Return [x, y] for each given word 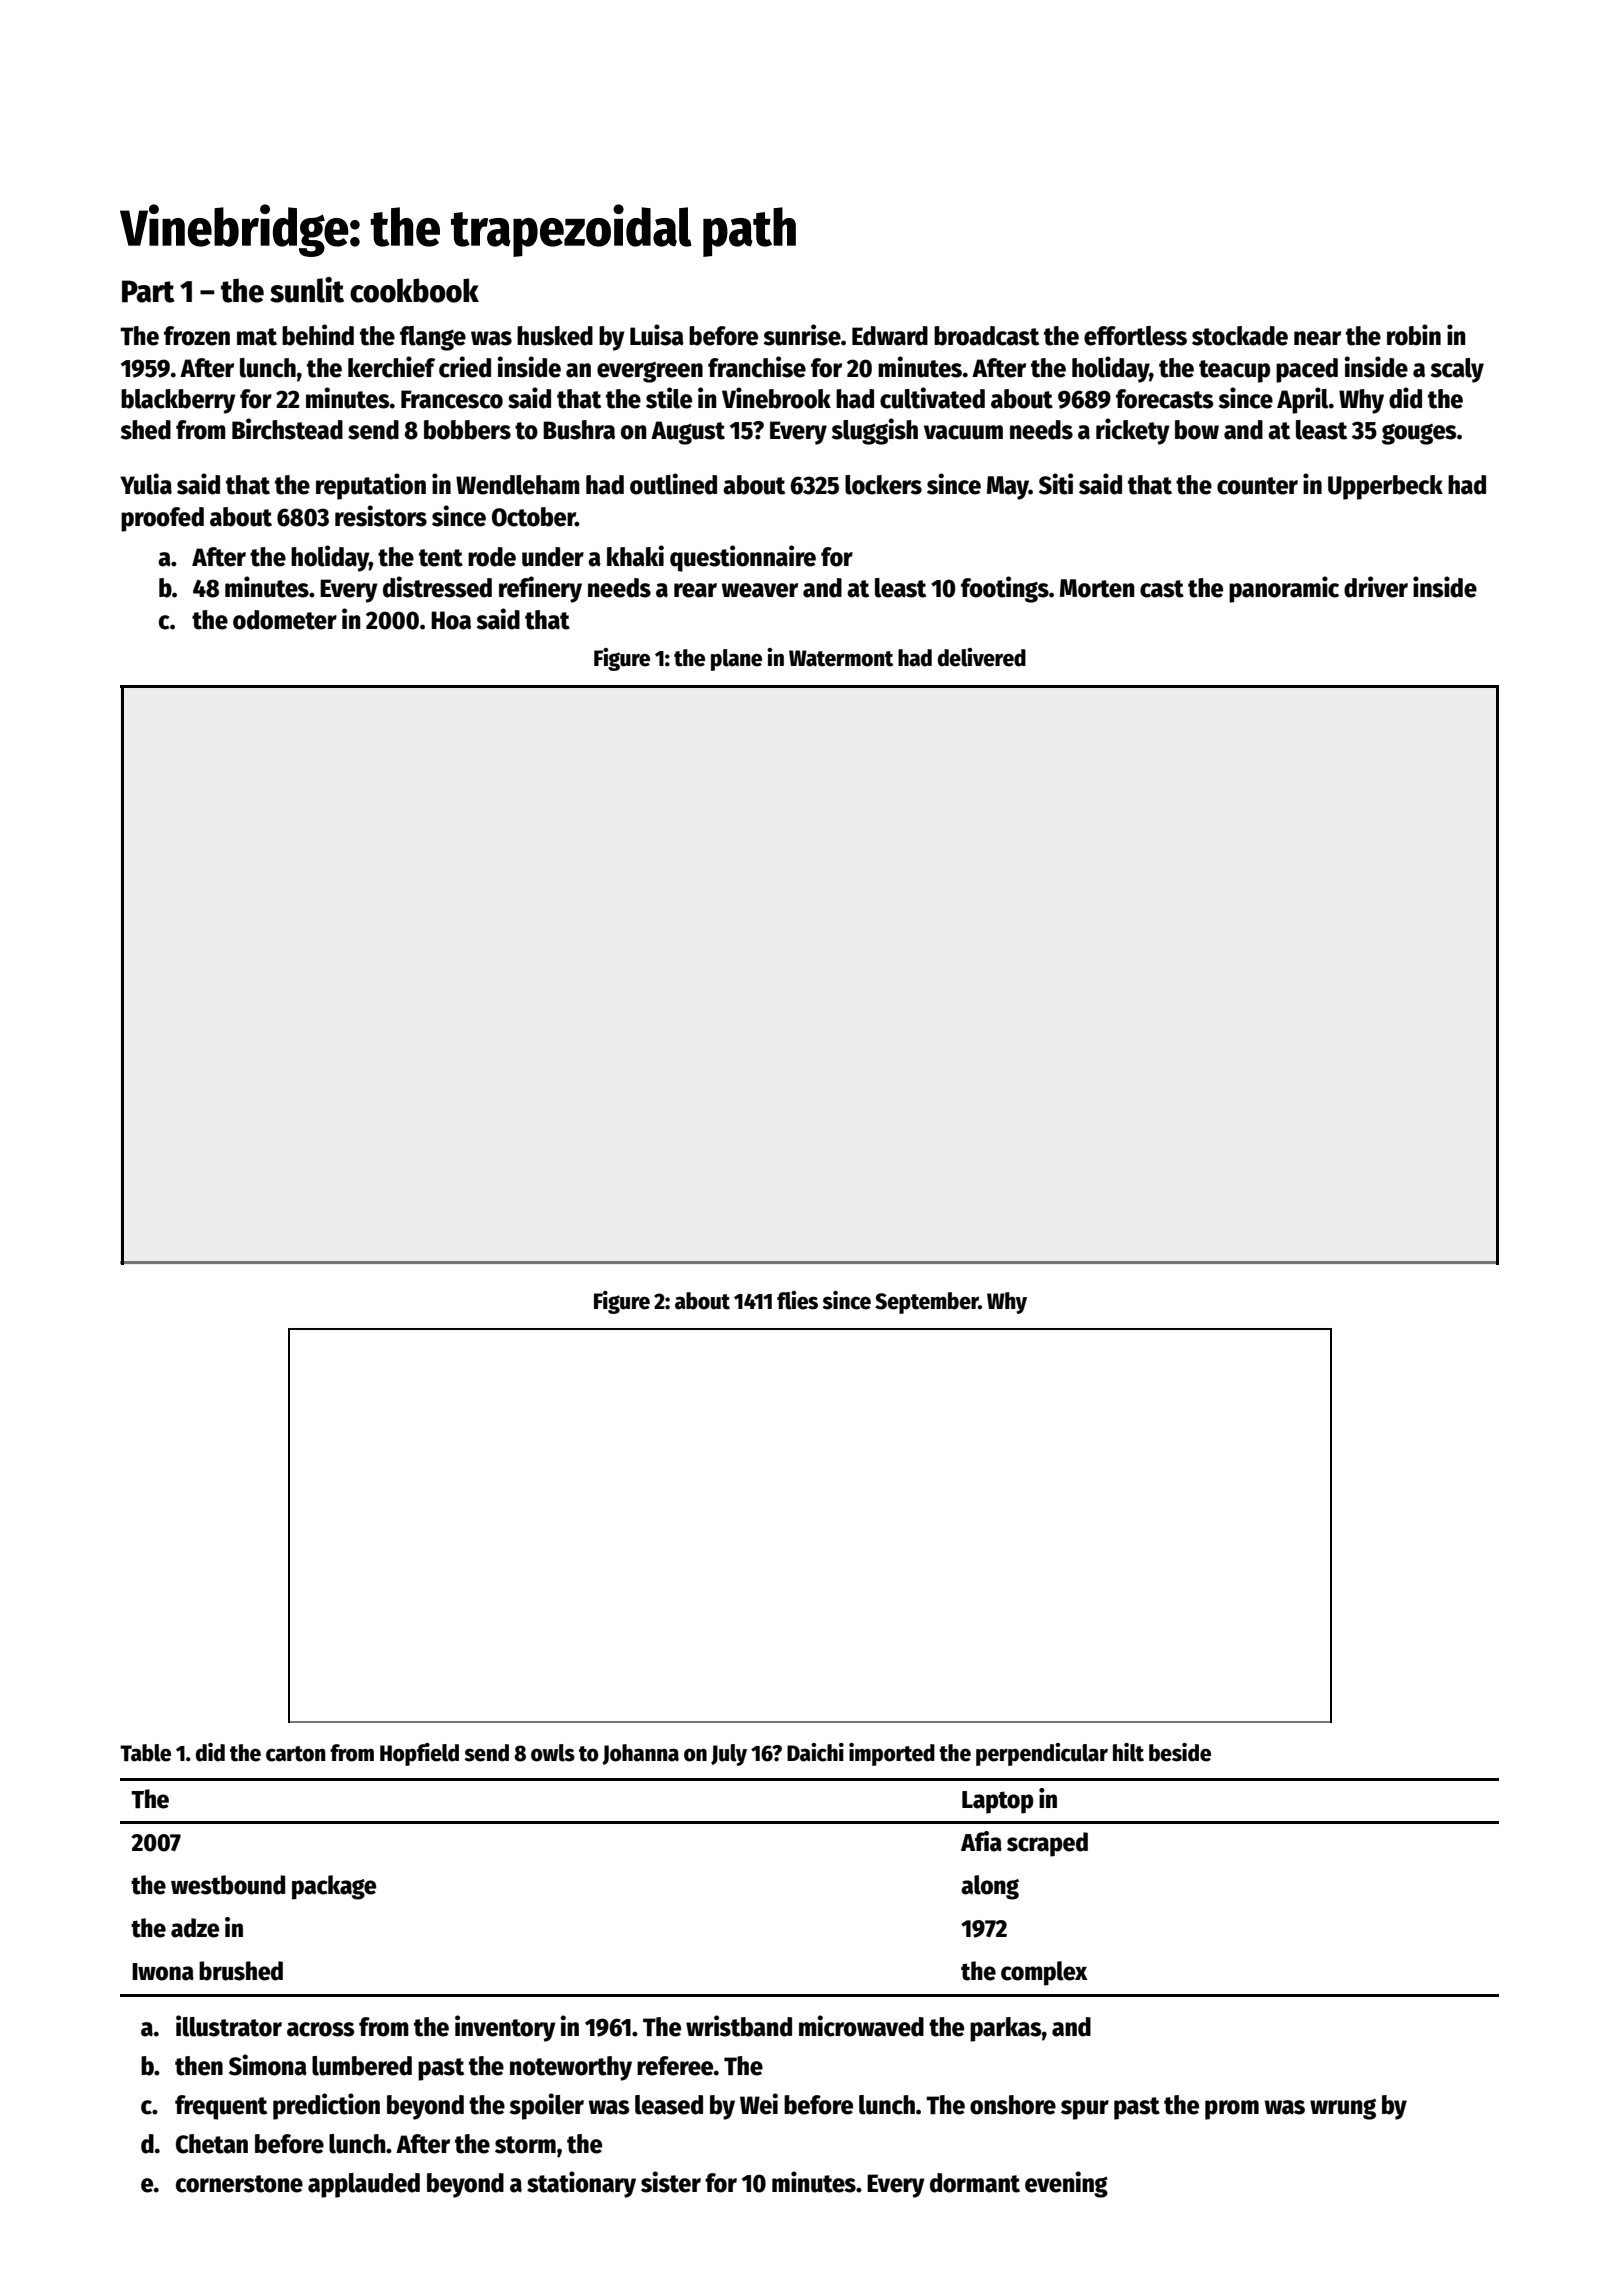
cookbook [414, 290]
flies [797, 1300]
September [927, 1303]
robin [1414, 335]
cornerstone [239, 2184]
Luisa [657, 335]
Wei [759, 2104]
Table [145, 1753]
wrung [1343, 2109]
